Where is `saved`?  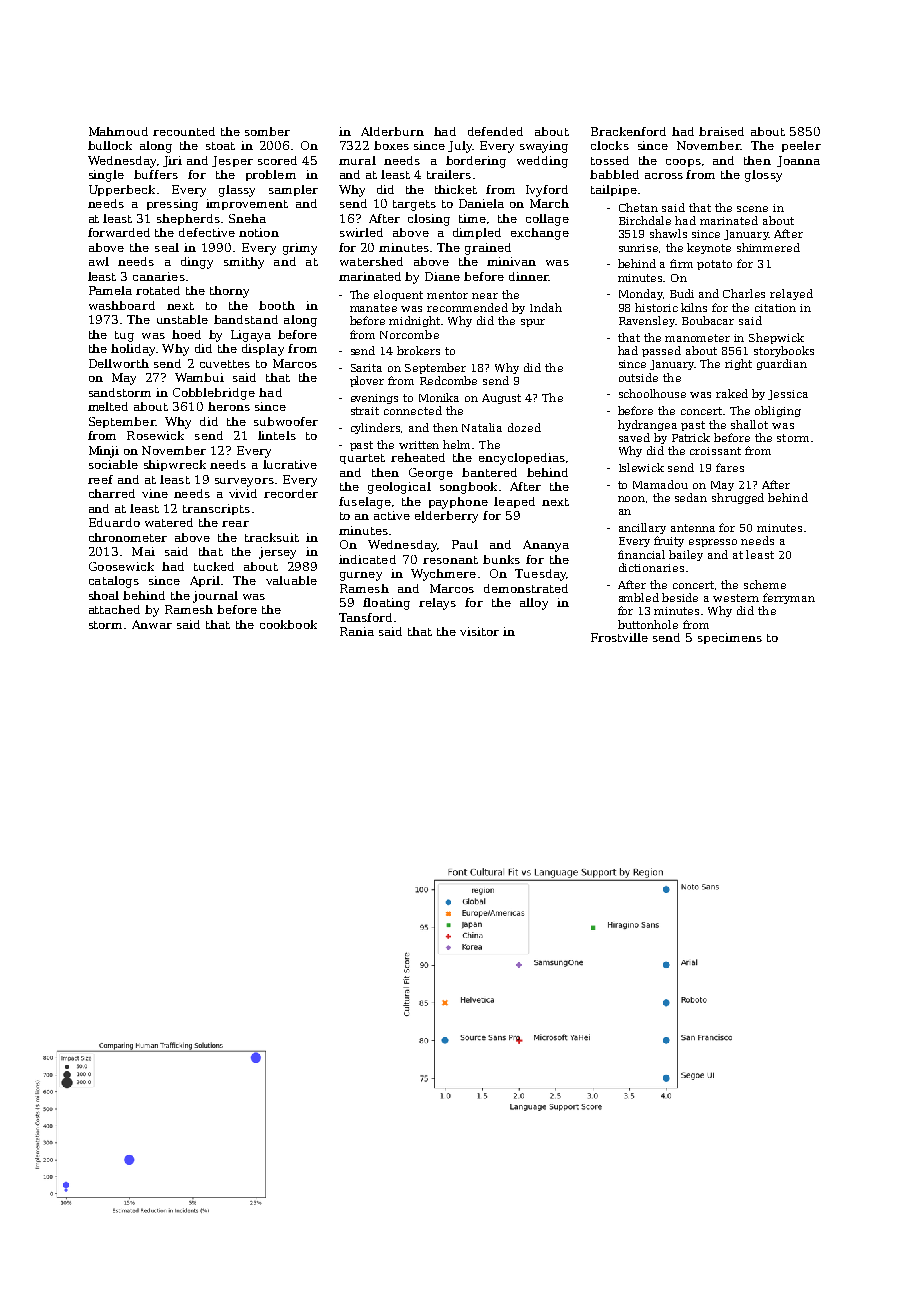
saved is located at coordinates (634, 437).
